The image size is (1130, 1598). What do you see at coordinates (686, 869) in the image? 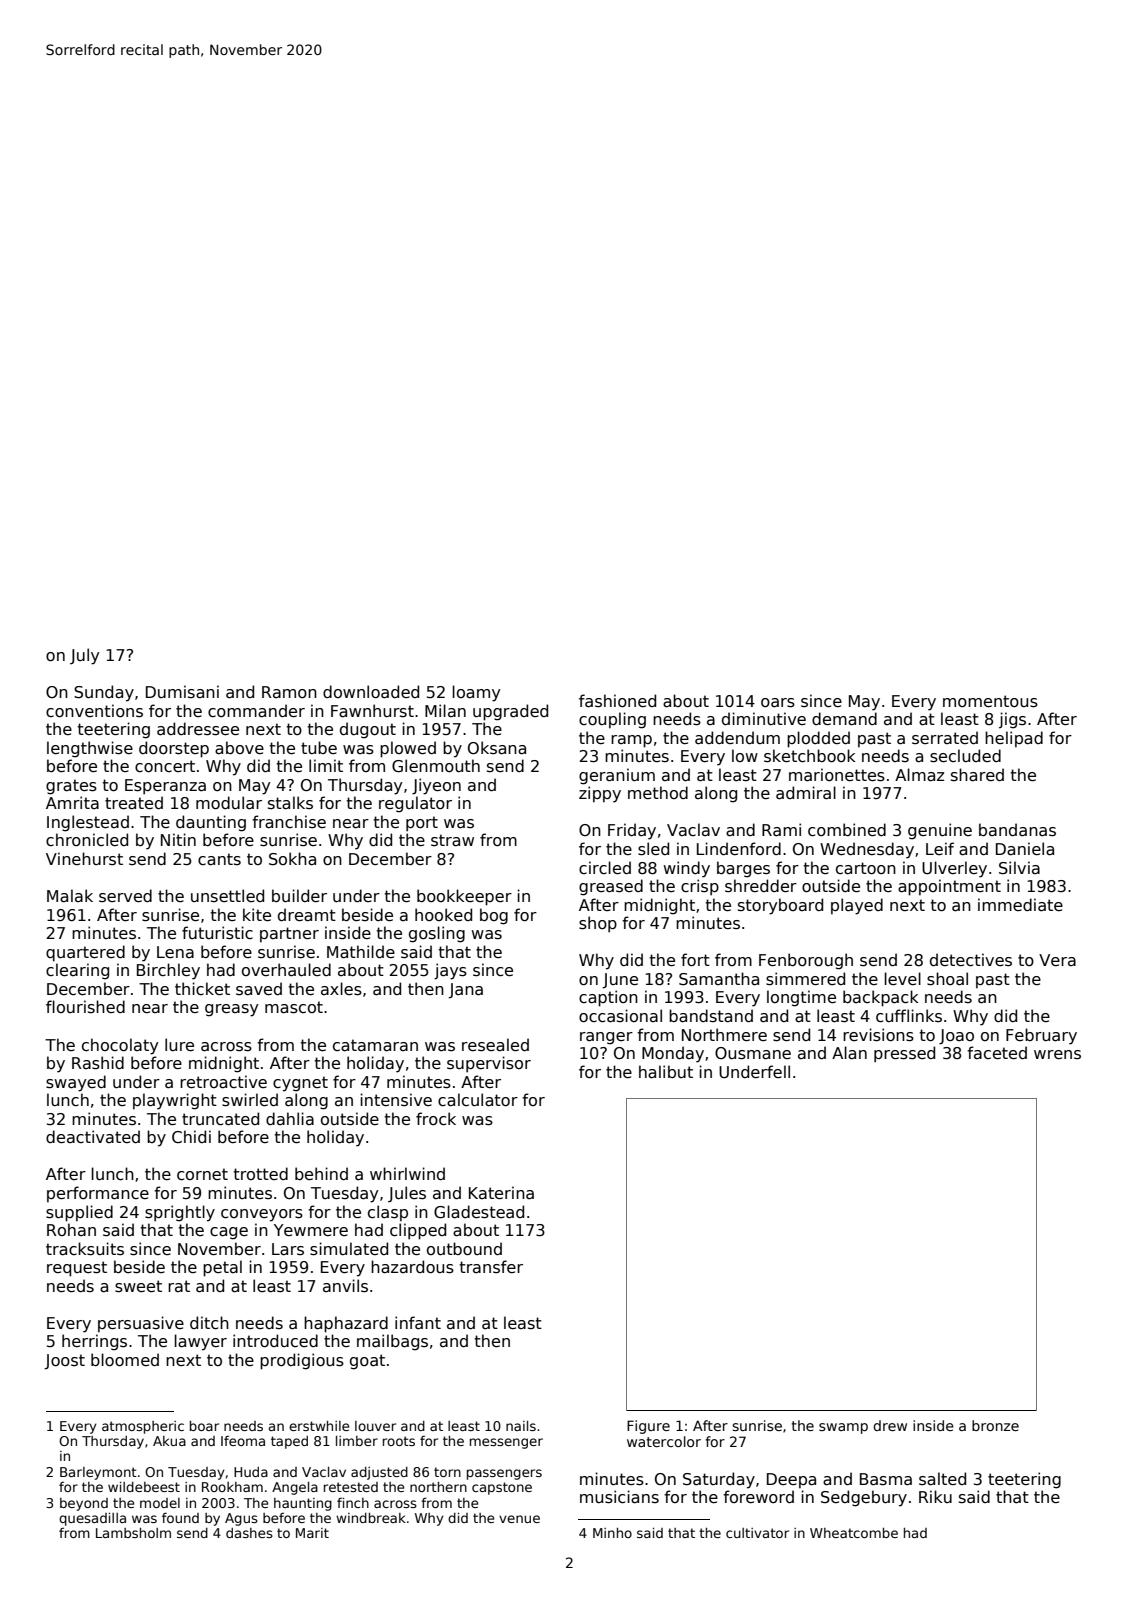
I see `windy` at bounding box center [686, 869].
